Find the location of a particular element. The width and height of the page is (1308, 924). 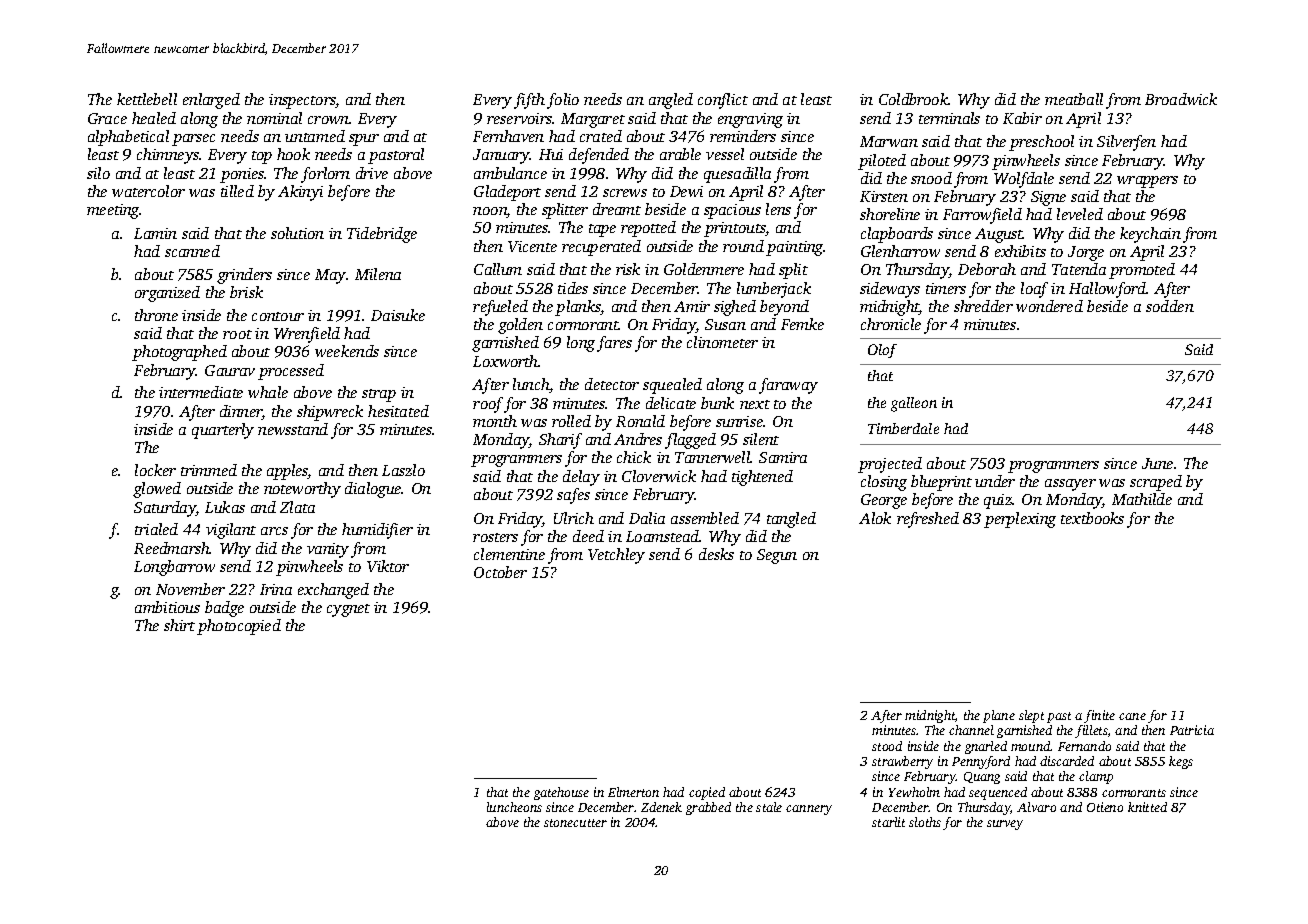

Coldbrook is located at coordinates (914, 99).
